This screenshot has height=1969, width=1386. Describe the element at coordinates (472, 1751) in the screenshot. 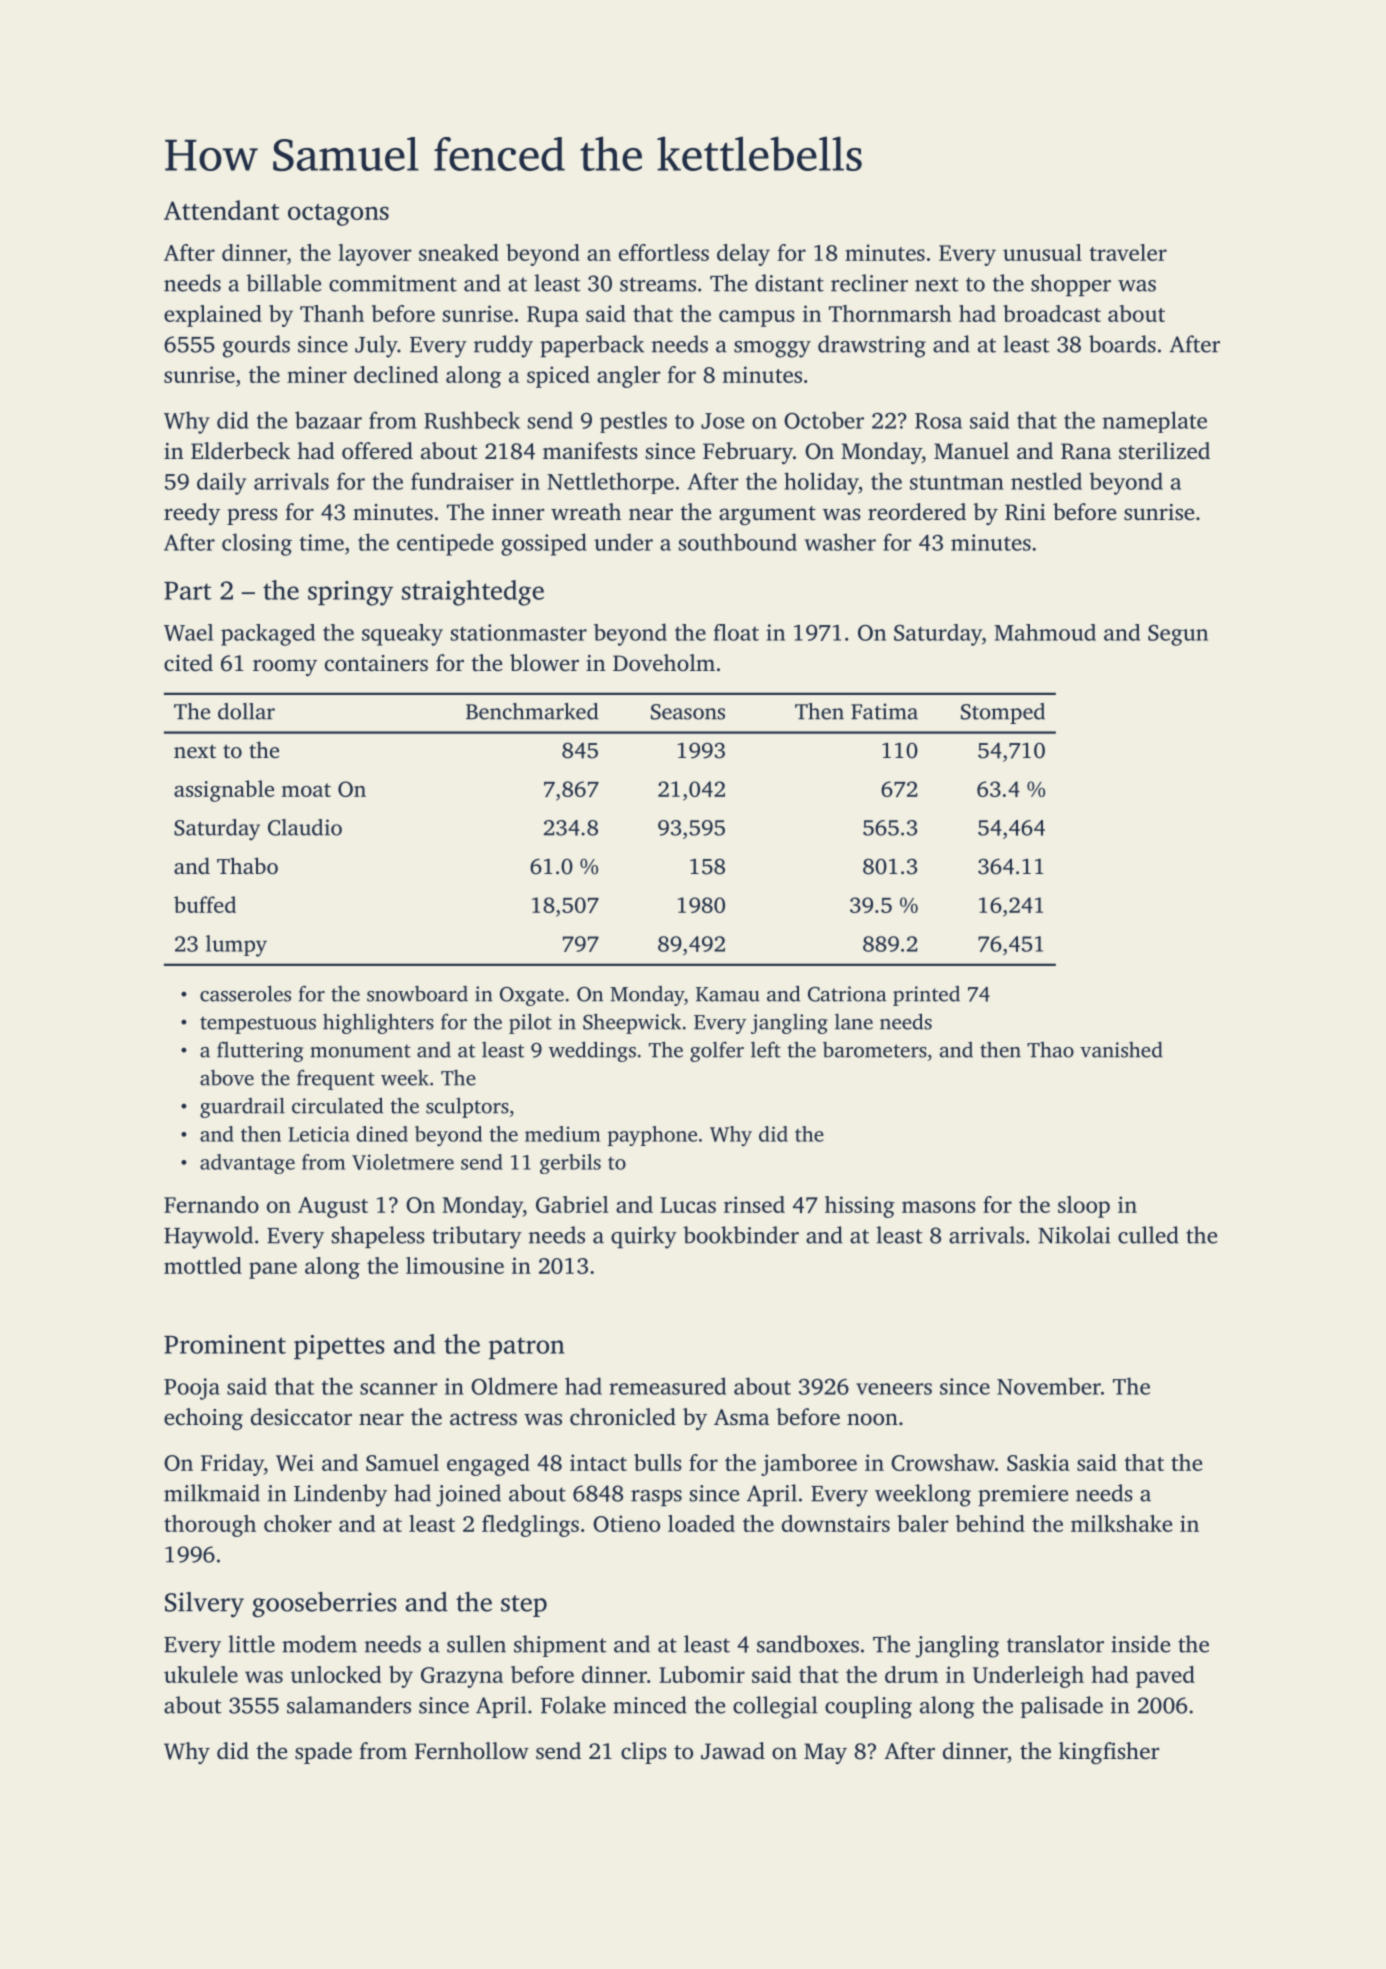

I see `Fernhollow` at that location.
